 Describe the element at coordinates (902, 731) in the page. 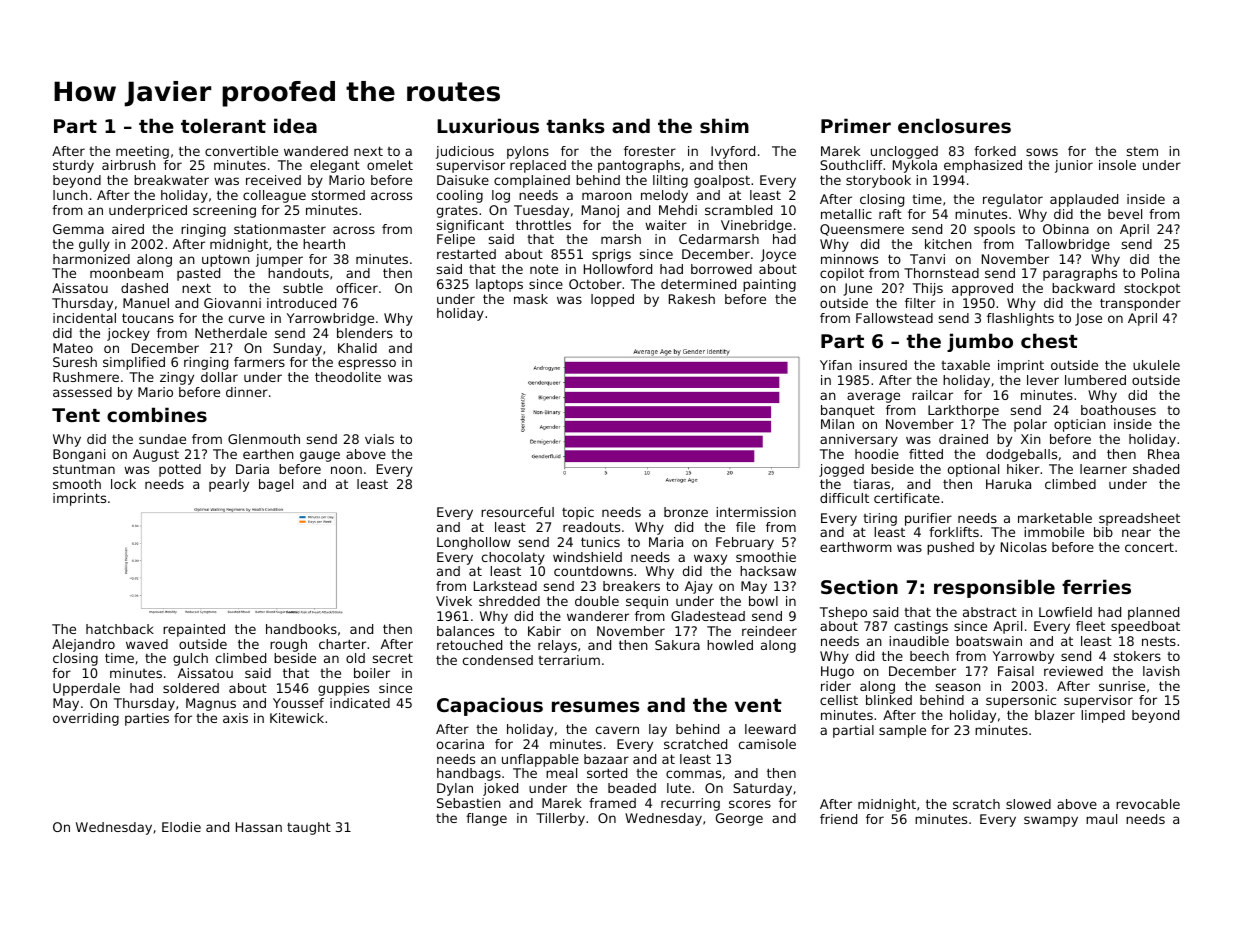

I see `sample` at that location.
